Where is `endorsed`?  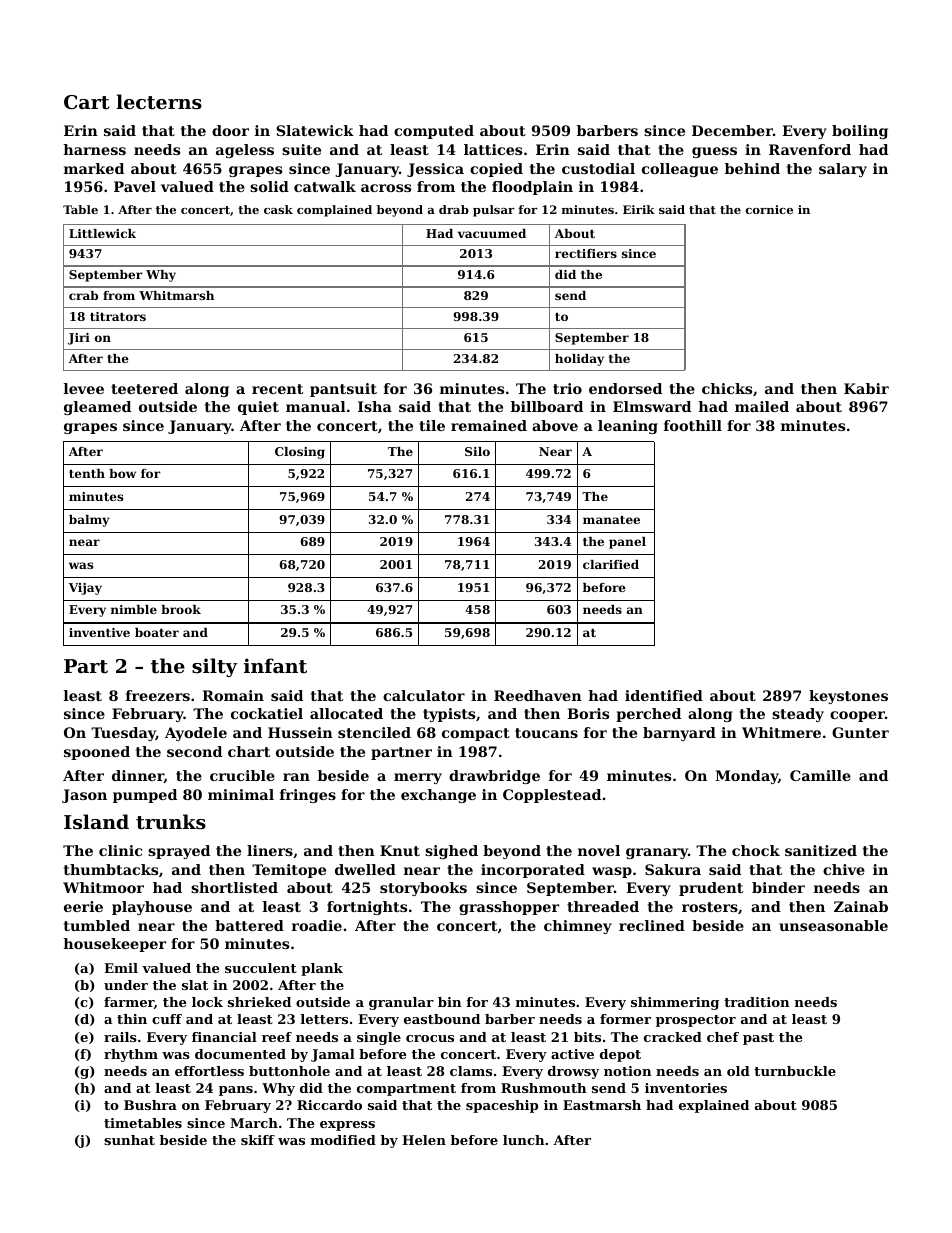
endorsed is located at coordinates (625, 388).
